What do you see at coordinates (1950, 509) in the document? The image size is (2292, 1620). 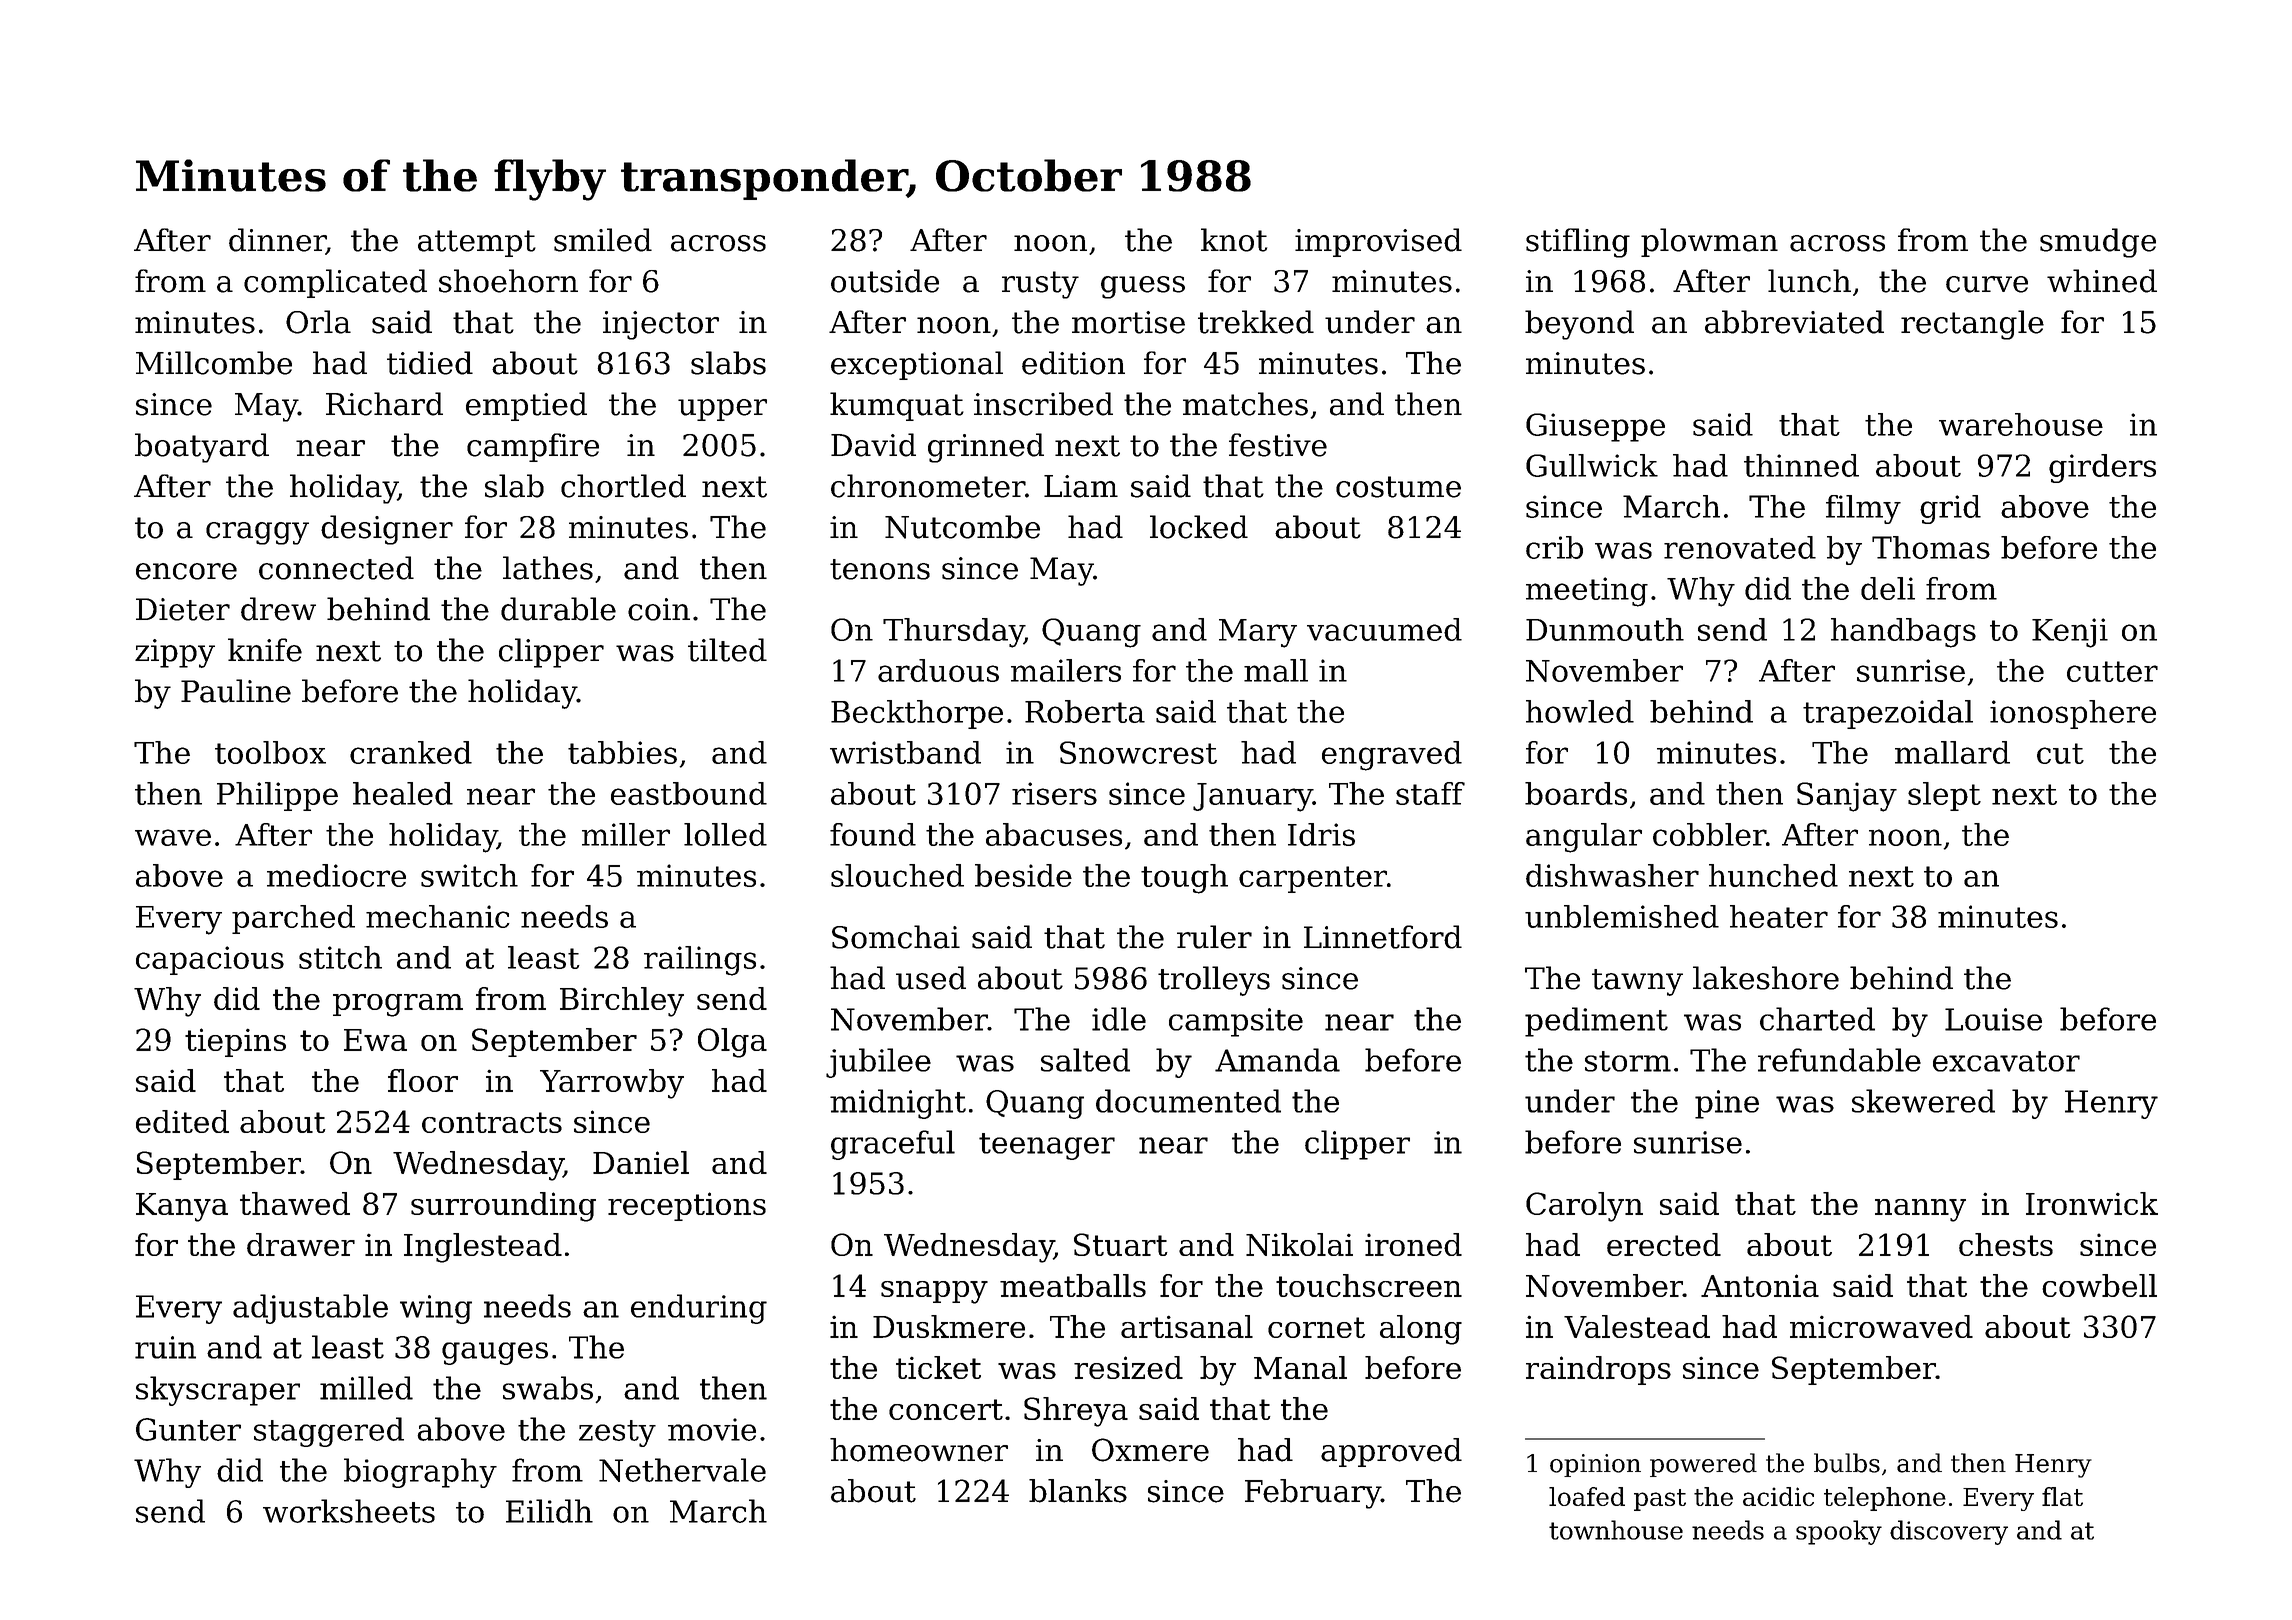 I see `grid` at bounding box center [1950, 509].
